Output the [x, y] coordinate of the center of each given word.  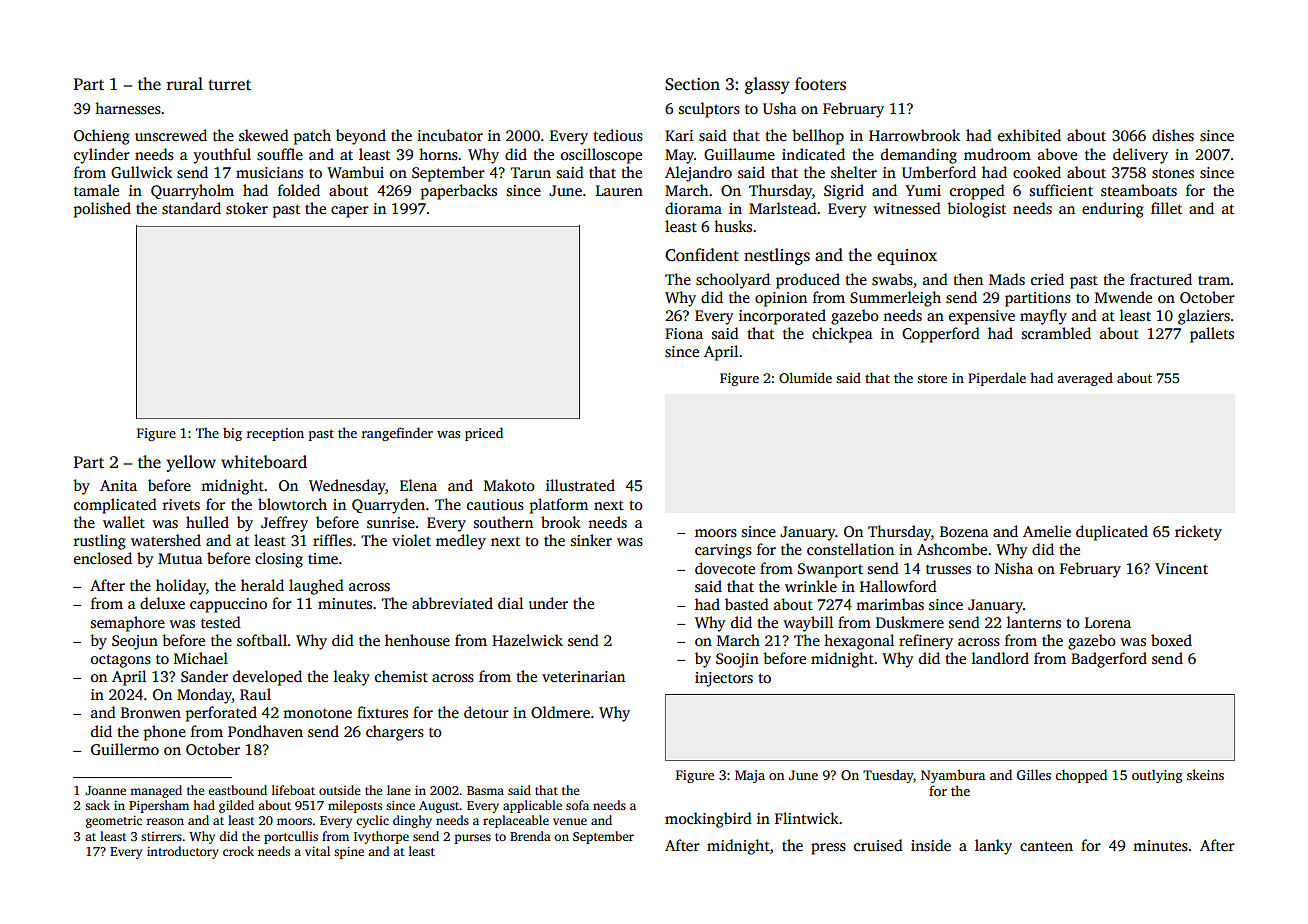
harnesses [128, 108]
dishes [1173, 135]
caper [350, 212]
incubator [450, 135]
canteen [1046, 846]
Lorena [1108, 622]
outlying [1157, 776]
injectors [724, 679]
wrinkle [811, 586]
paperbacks [459, 192]
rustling [100, 542]
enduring [1113, 210]
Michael [201, 658]
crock [238, 851]
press [828, 849]
